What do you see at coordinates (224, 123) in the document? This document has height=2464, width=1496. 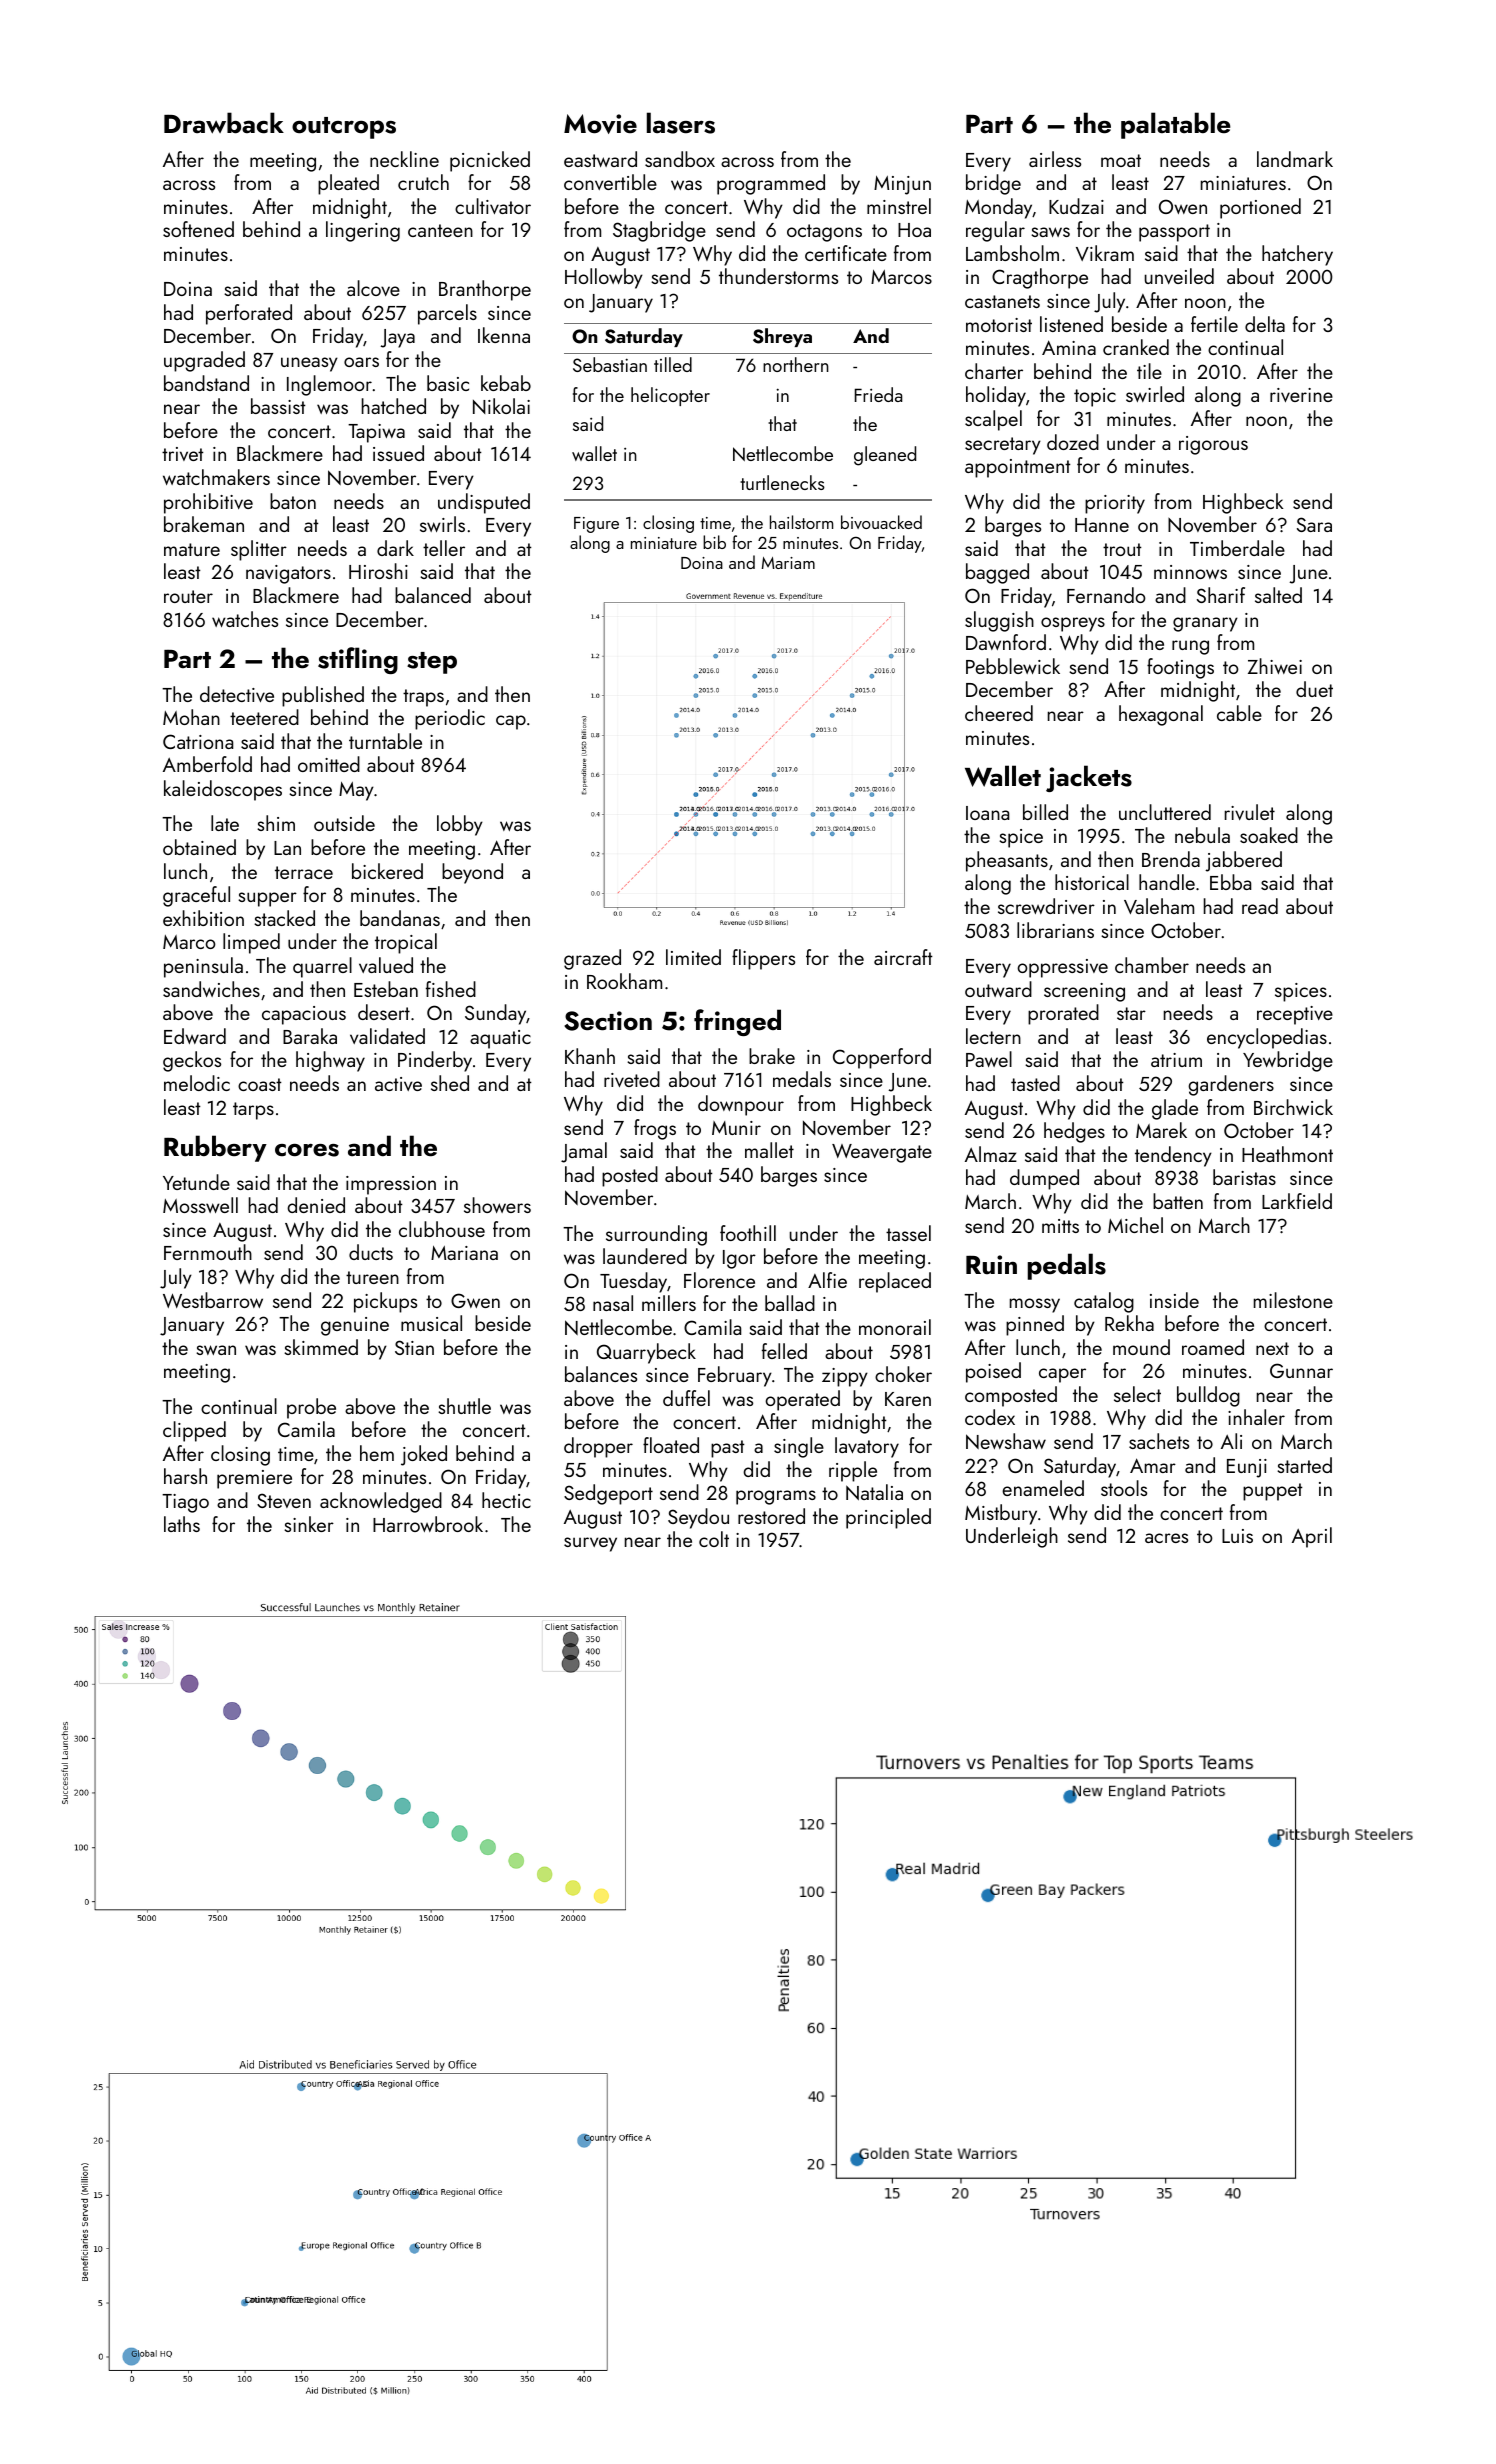 I see `Drawback` at bounding box center [224, 123].
